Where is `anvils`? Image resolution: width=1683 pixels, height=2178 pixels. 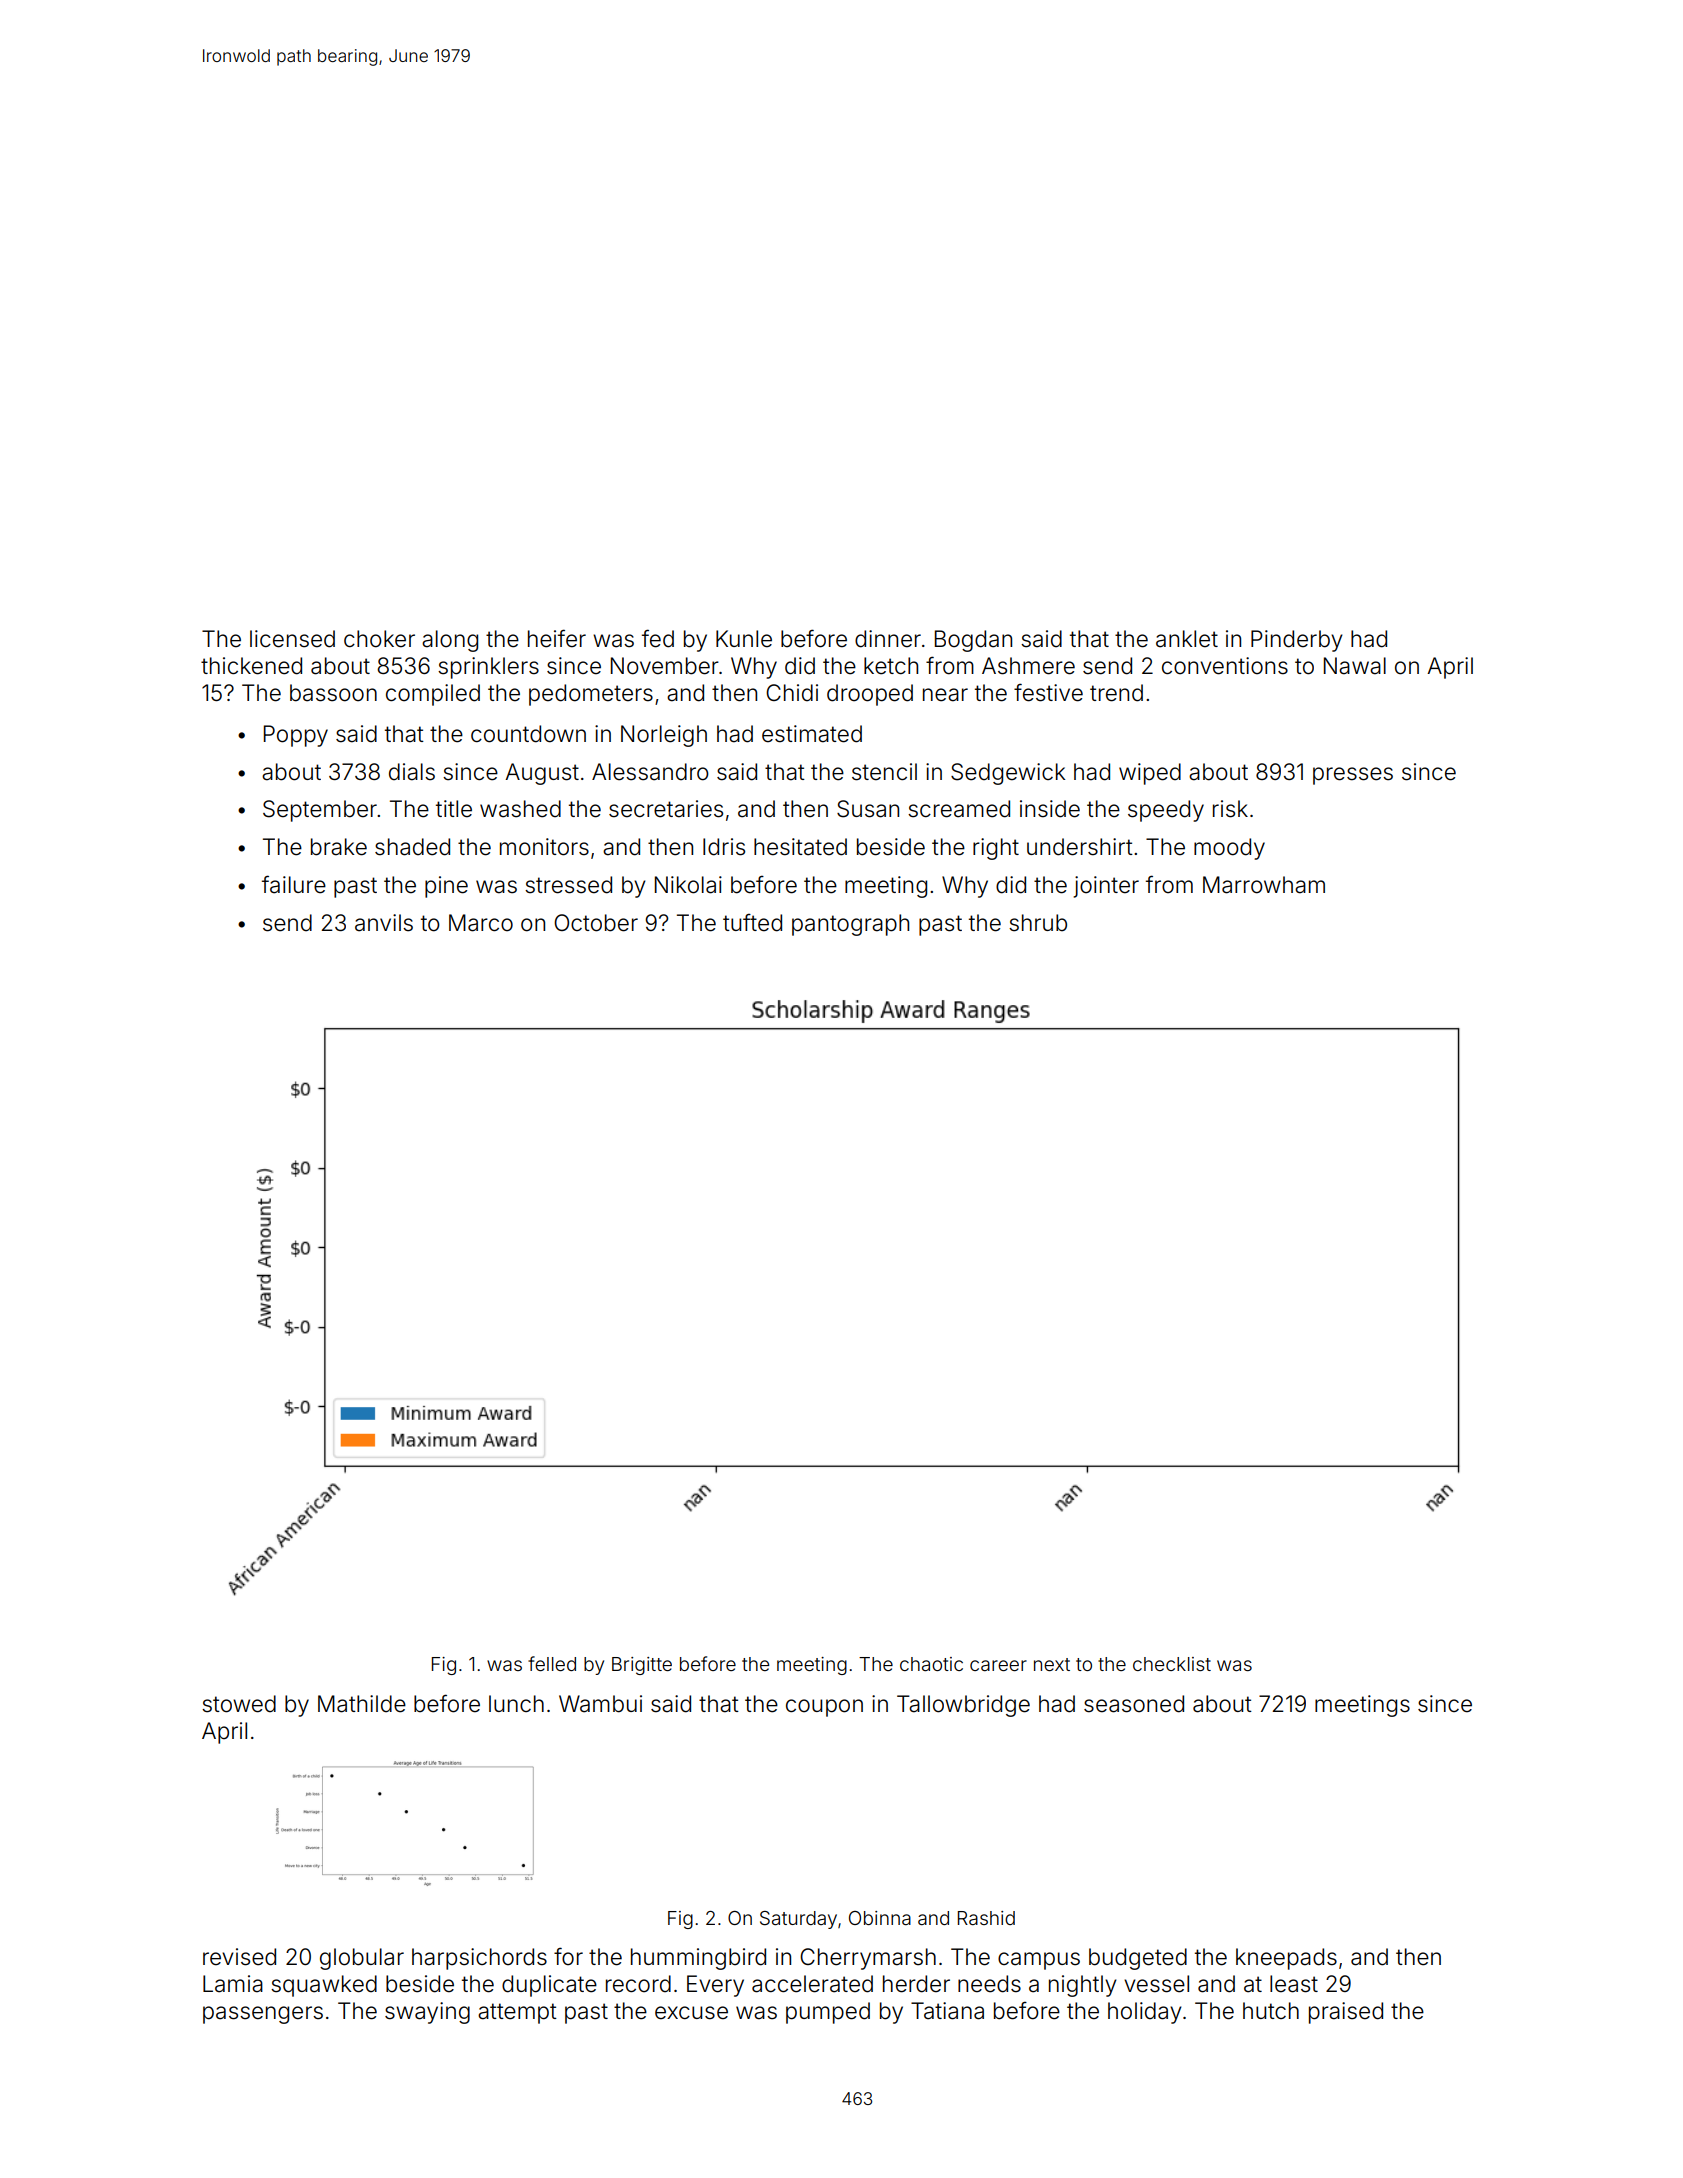 anvils is located at coordinates (384, 923).
